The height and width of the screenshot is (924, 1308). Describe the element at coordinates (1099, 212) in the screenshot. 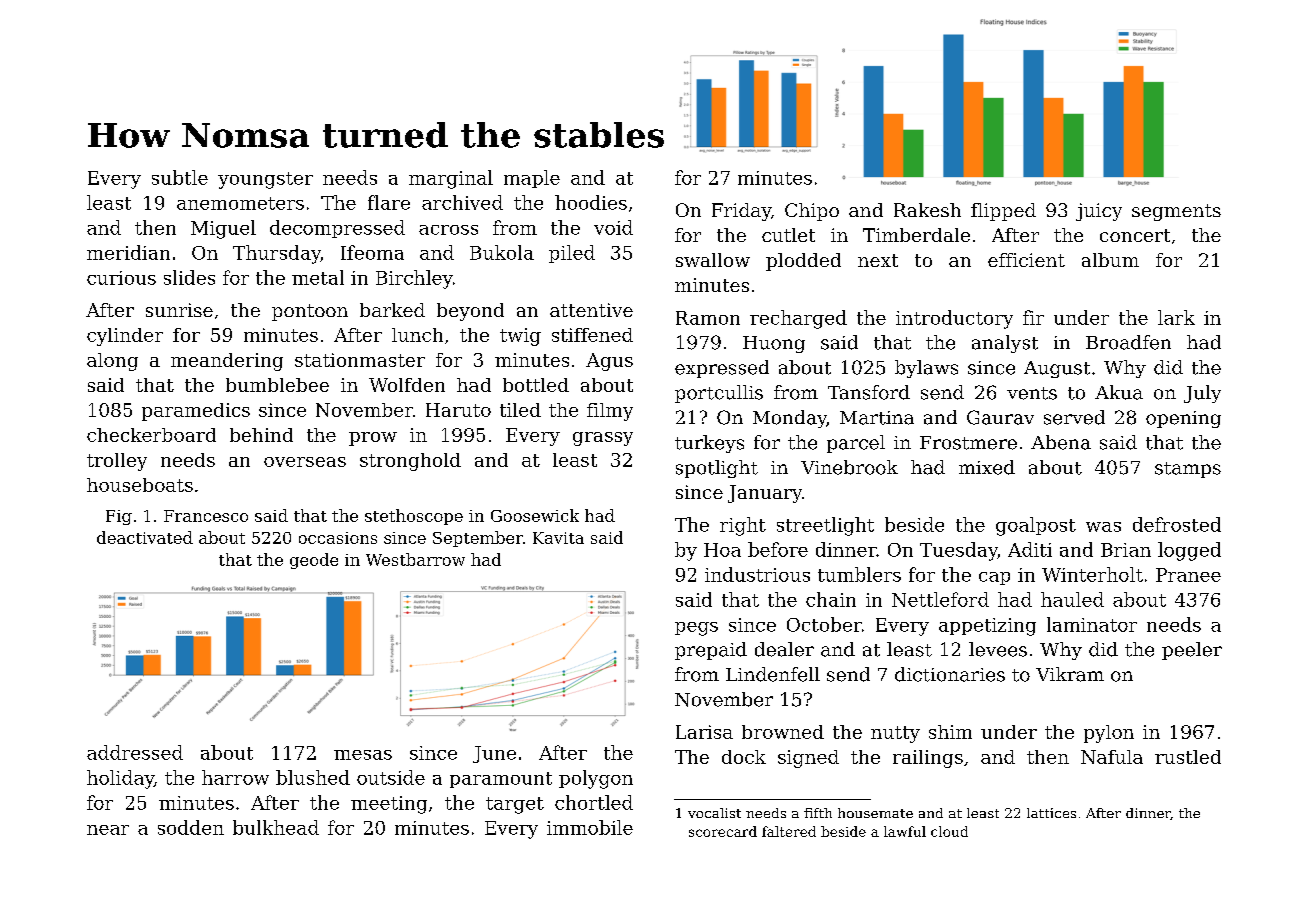

I see `juicy` at that location.
